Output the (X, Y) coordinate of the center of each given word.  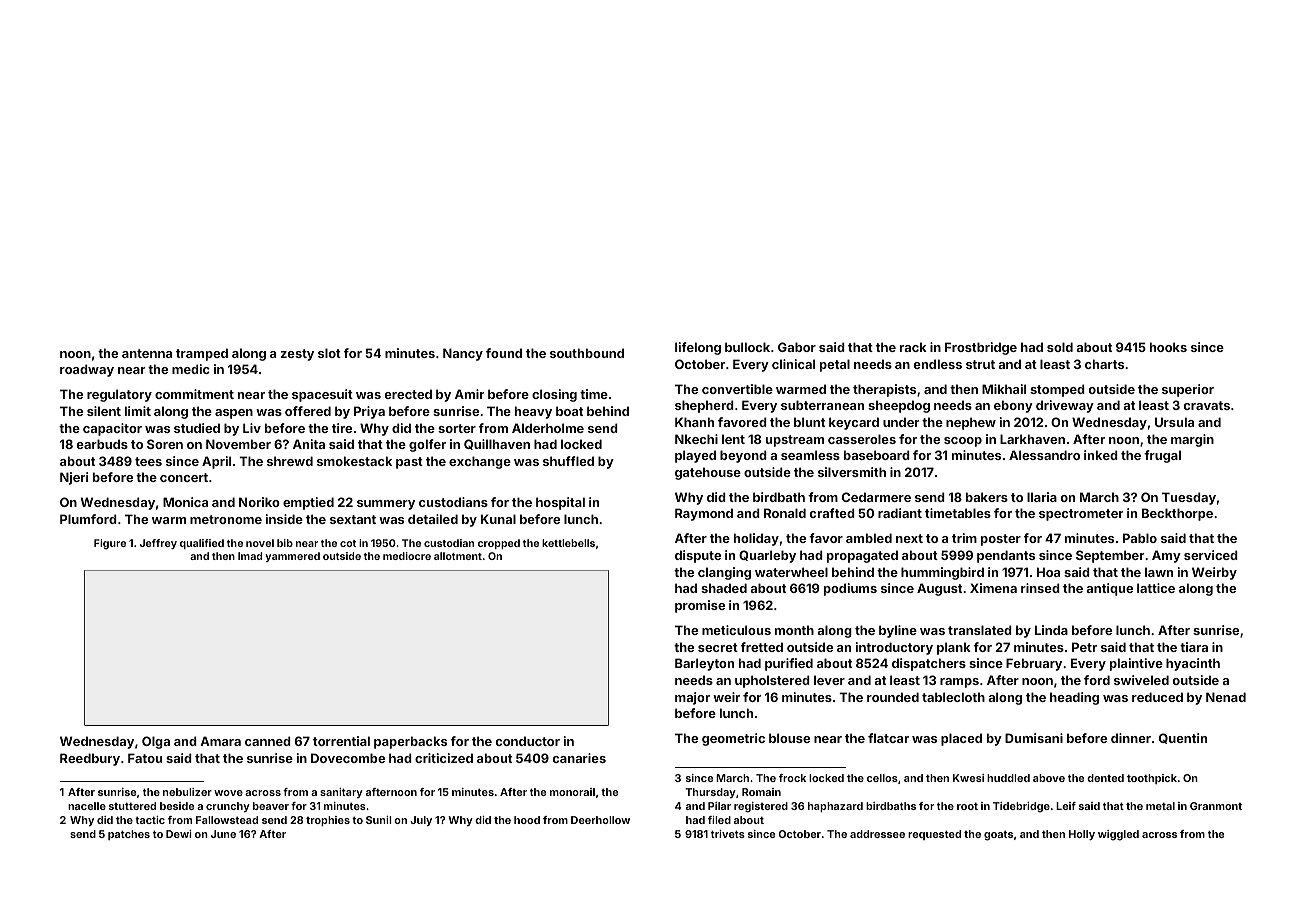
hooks (1168, 347)
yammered (292, 557)
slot (329, 353)
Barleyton (704, 664)
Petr (1084, 647)
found (504, 353)
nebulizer (187, 792)
